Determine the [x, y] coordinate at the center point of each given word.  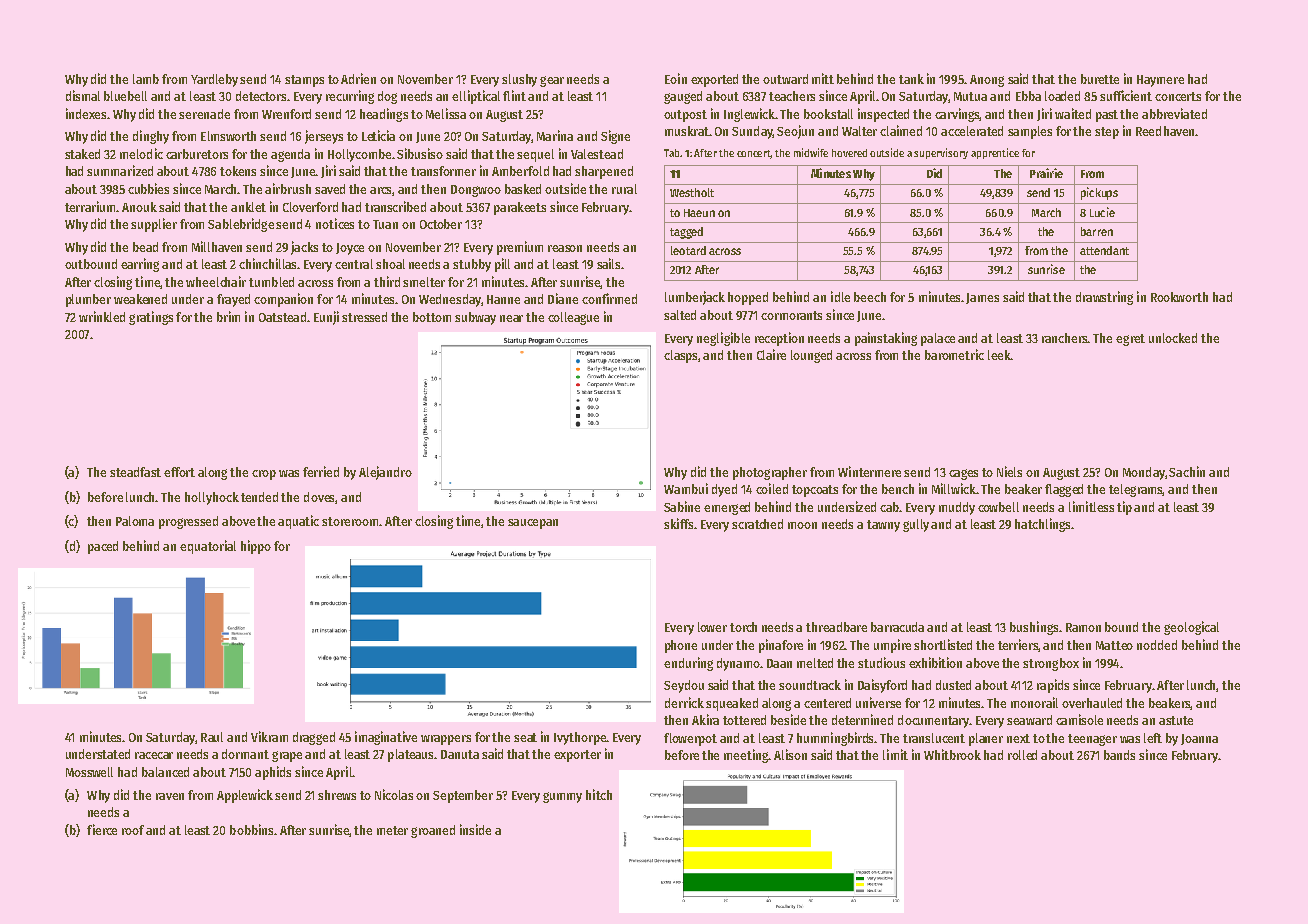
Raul [212, 737]
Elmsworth [228, 136]
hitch [599, 794]
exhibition [935, 662]
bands [1119, 755]
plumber [88, 300]
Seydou [684, 686]
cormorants [791, 315]
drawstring [1104, 298]
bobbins [251, 829]
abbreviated [1174, 113]
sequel [535, 155]
